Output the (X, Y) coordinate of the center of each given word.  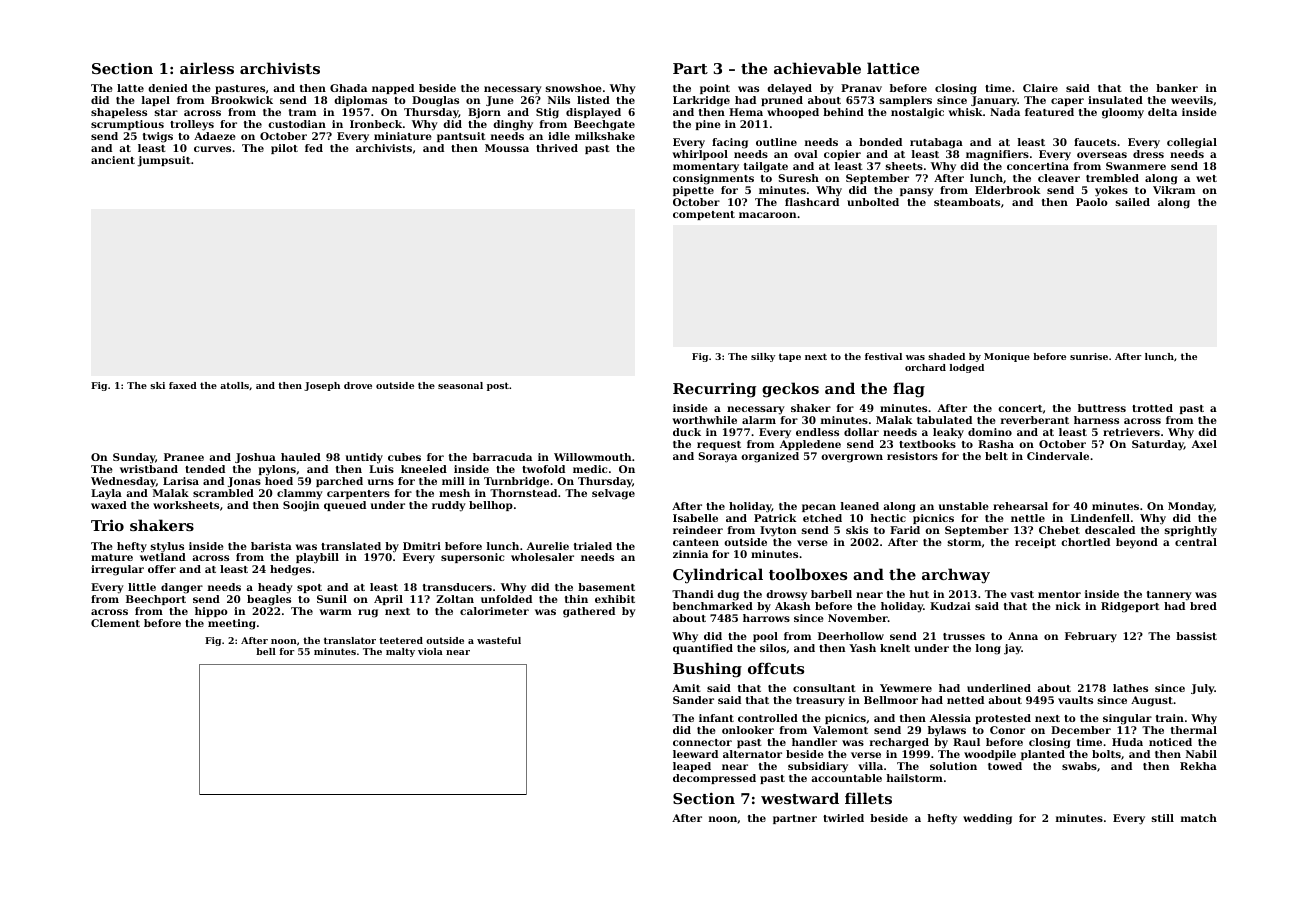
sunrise (1089, 356)
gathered (589, 612)
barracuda (502, 457)
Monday (1191, 507)
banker (1177, 88)
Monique (1007, 357)
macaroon (767, 215)
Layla (106, 494)
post (498, 386)
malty (400, 652)
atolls (234, 385)
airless (207, 68)
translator (350, 640)
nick (1068, 606)
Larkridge (701, 101)
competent (704, 215)
